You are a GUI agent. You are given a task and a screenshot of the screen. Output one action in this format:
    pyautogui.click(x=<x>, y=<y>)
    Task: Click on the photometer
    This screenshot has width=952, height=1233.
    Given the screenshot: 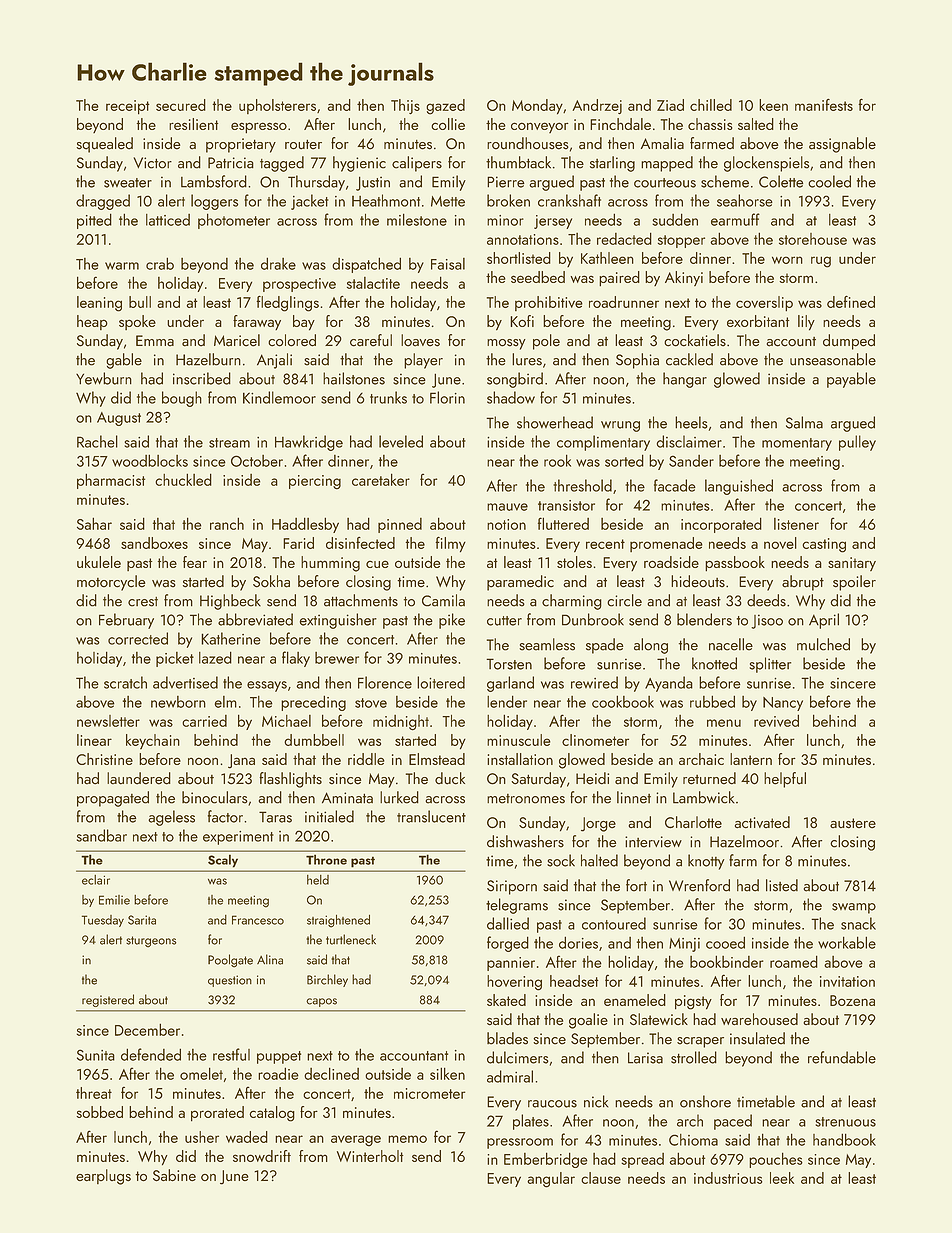 What is the action you would take?
    pyautogui.click(x=234, y=221)
